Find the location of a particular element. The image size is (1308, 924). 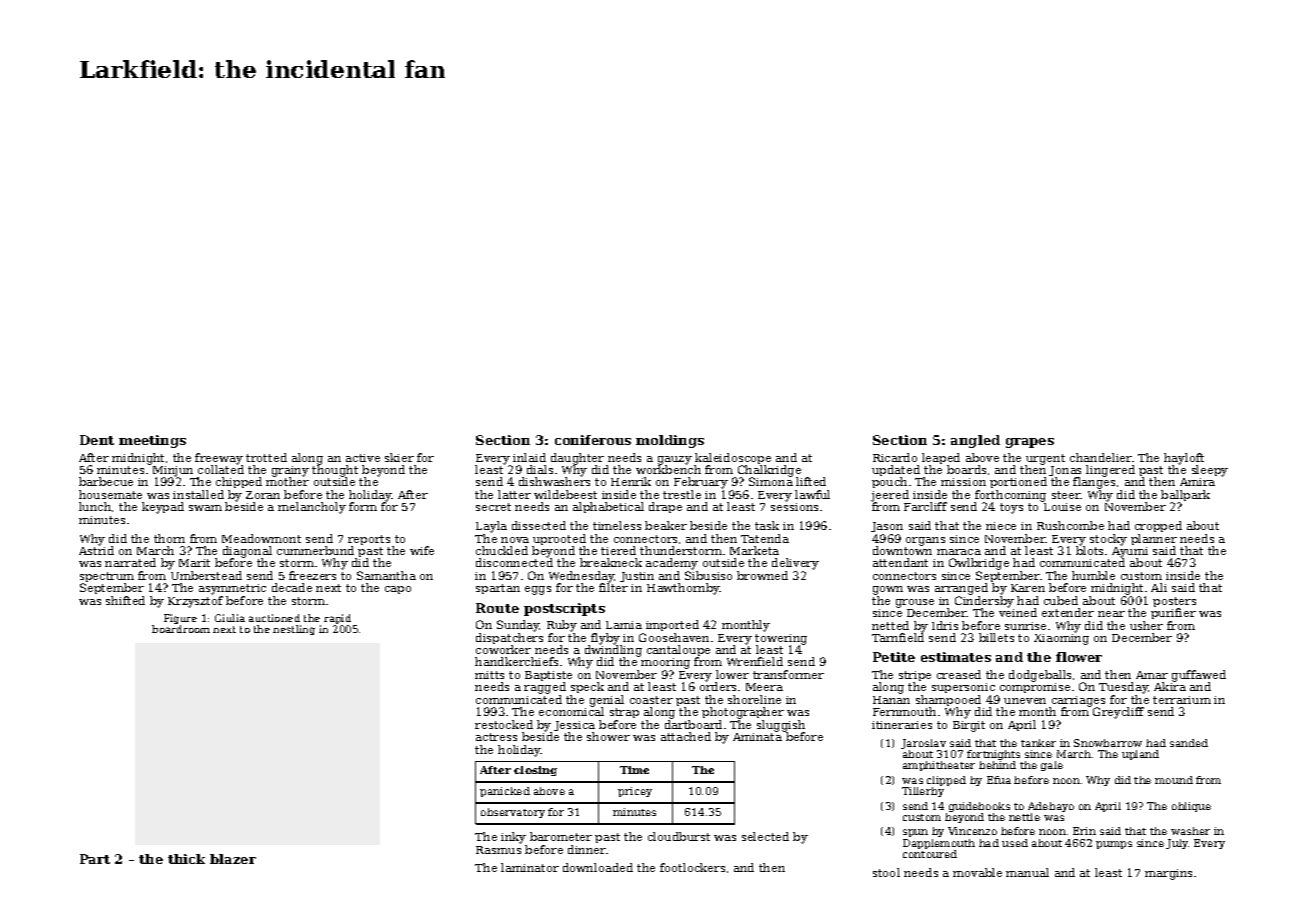

coniferous is located at coordinates (593, 440).
